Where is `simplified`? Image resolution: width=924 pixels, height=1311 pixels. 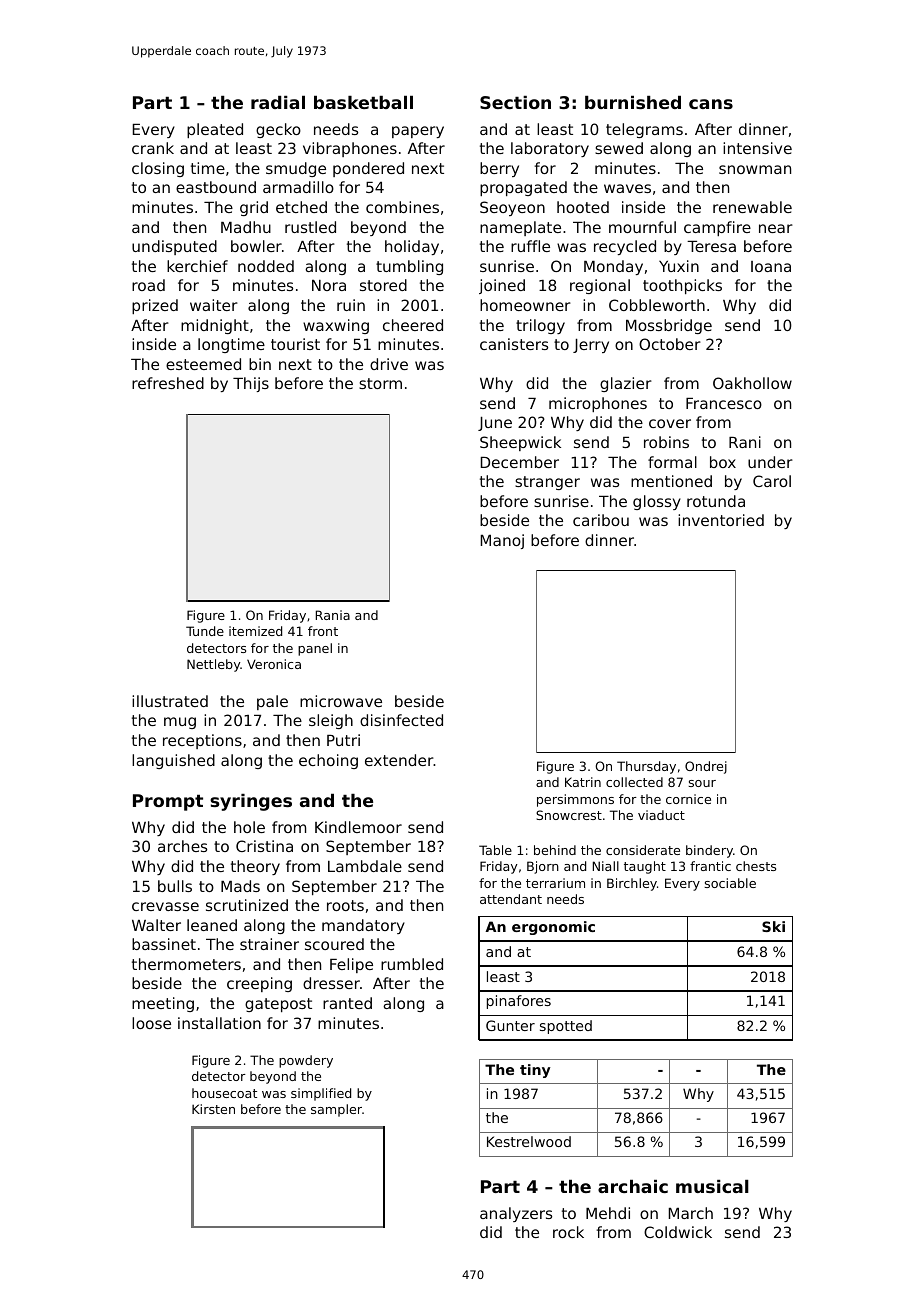 simplified is located at coordinates (321, 1094).
